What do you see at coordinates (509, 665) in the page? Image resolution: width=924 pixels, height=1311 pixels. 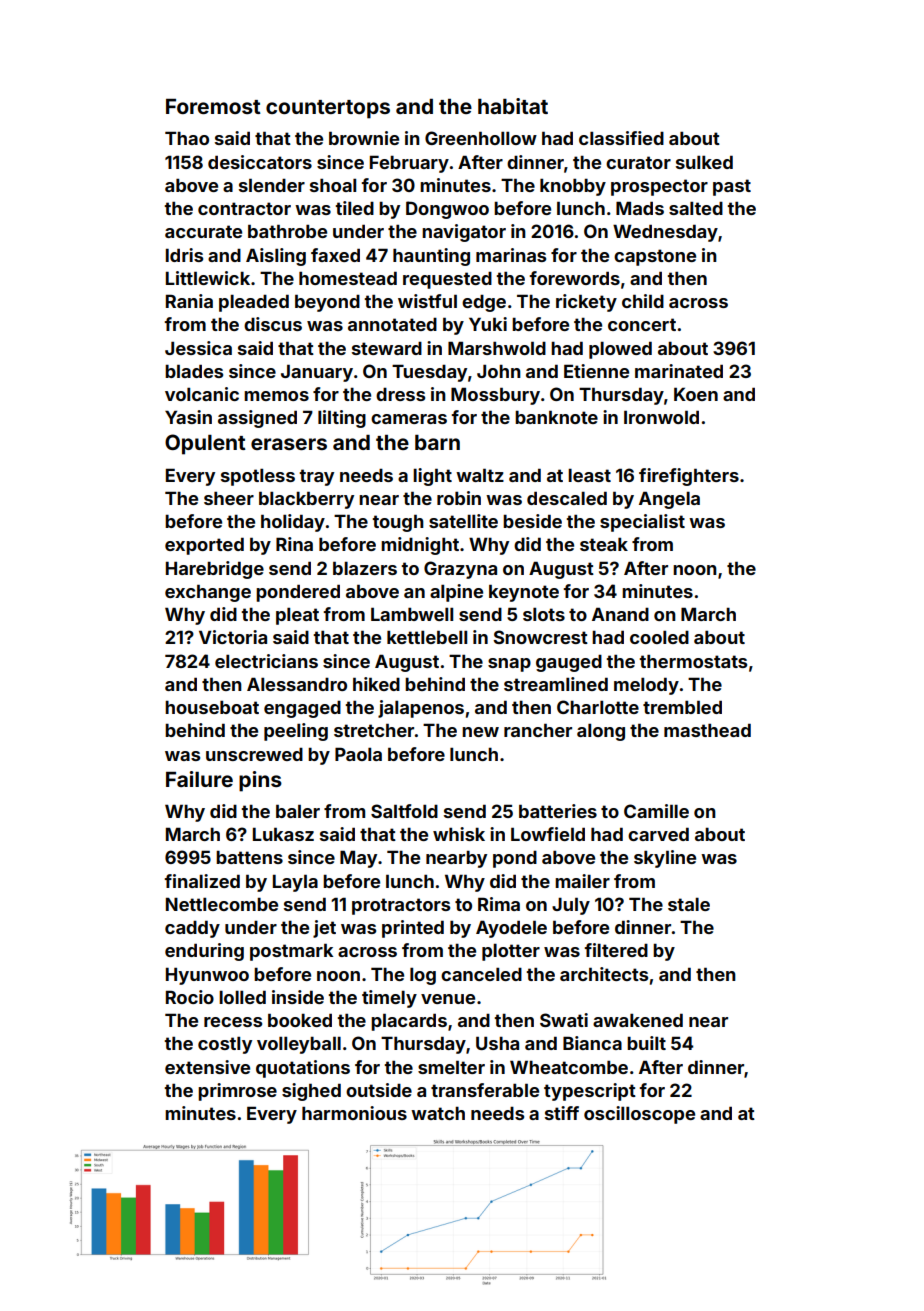 I see `snap` at bounding box center [509, 665].
